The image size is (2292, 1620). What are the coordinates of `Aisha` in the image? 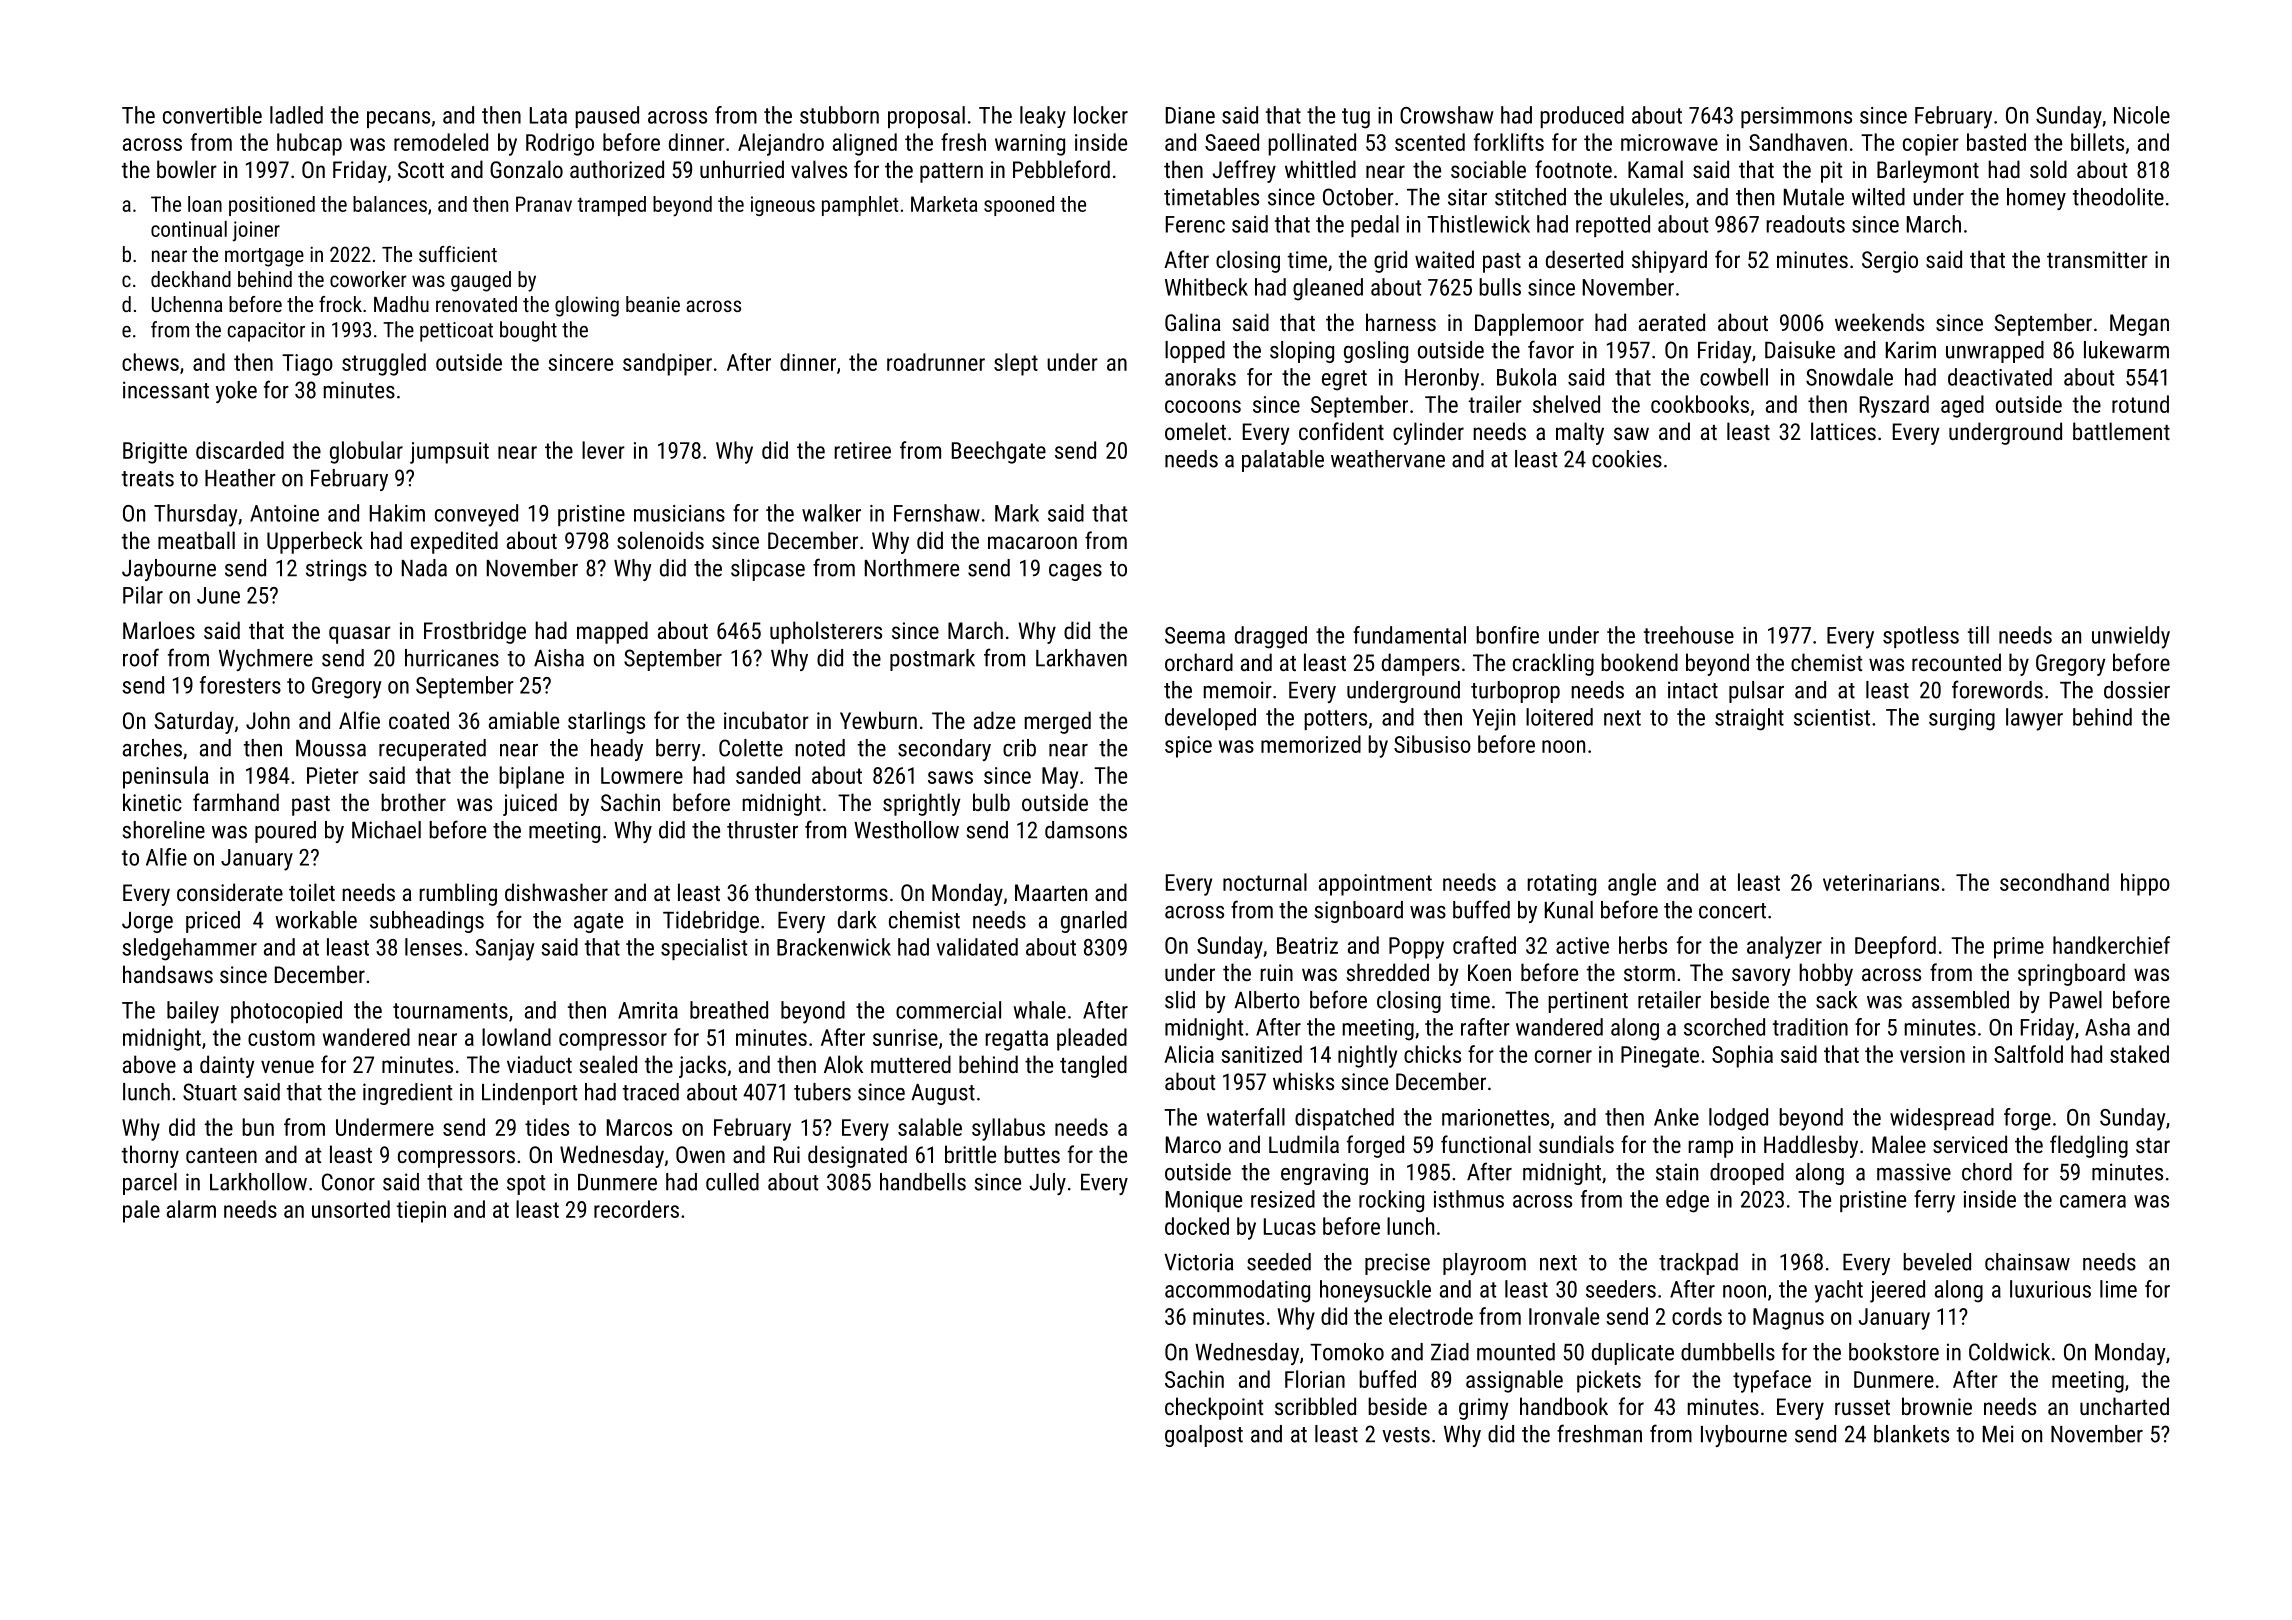 It's located at (559, 658).
